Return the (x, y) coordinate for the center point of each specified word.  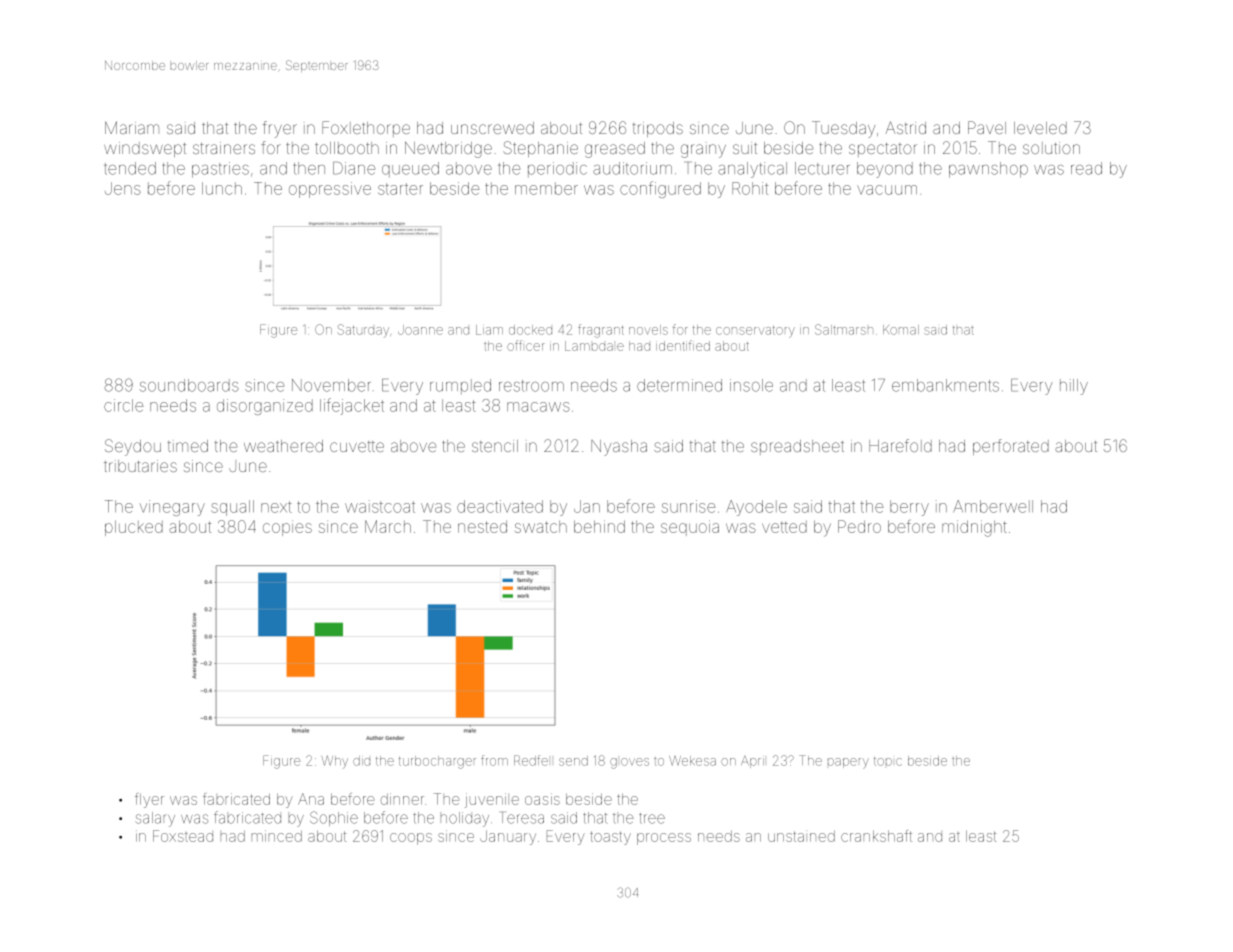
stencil (495, 446)
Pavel (987, 127)
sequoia (690, 528)
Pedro (859, 526)
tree (652, 818)
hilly (1074, 387)
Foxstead (183, 836)
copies (287, 529)
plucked (134, 528)
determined (679, 385)
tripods (658, 129)
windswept (145, 149)
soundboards (189, 385)
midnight (974, 528)
